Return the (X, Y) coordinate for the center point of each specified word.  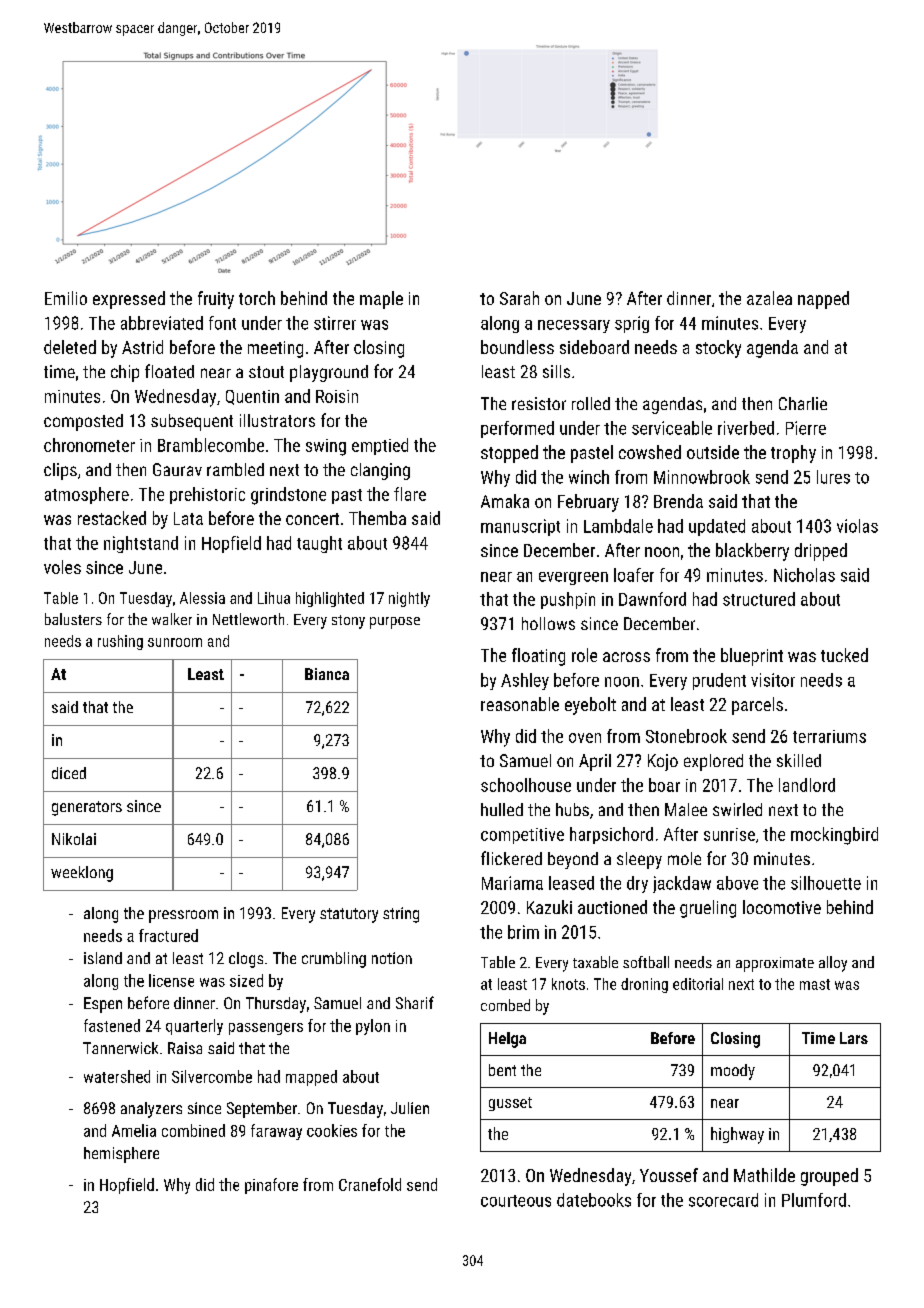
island (103, 958)
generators (87, 808)
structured (759, 599)
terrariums (829, 736)
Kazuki (549, 907)
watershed (117, 1076)
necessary (574, 326)
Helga (507, 1040)
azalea (769, 298)
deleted (70, 347)
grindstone (288, 496)
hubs (572, 809)
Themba (377, 518)
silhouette (826, 883)
